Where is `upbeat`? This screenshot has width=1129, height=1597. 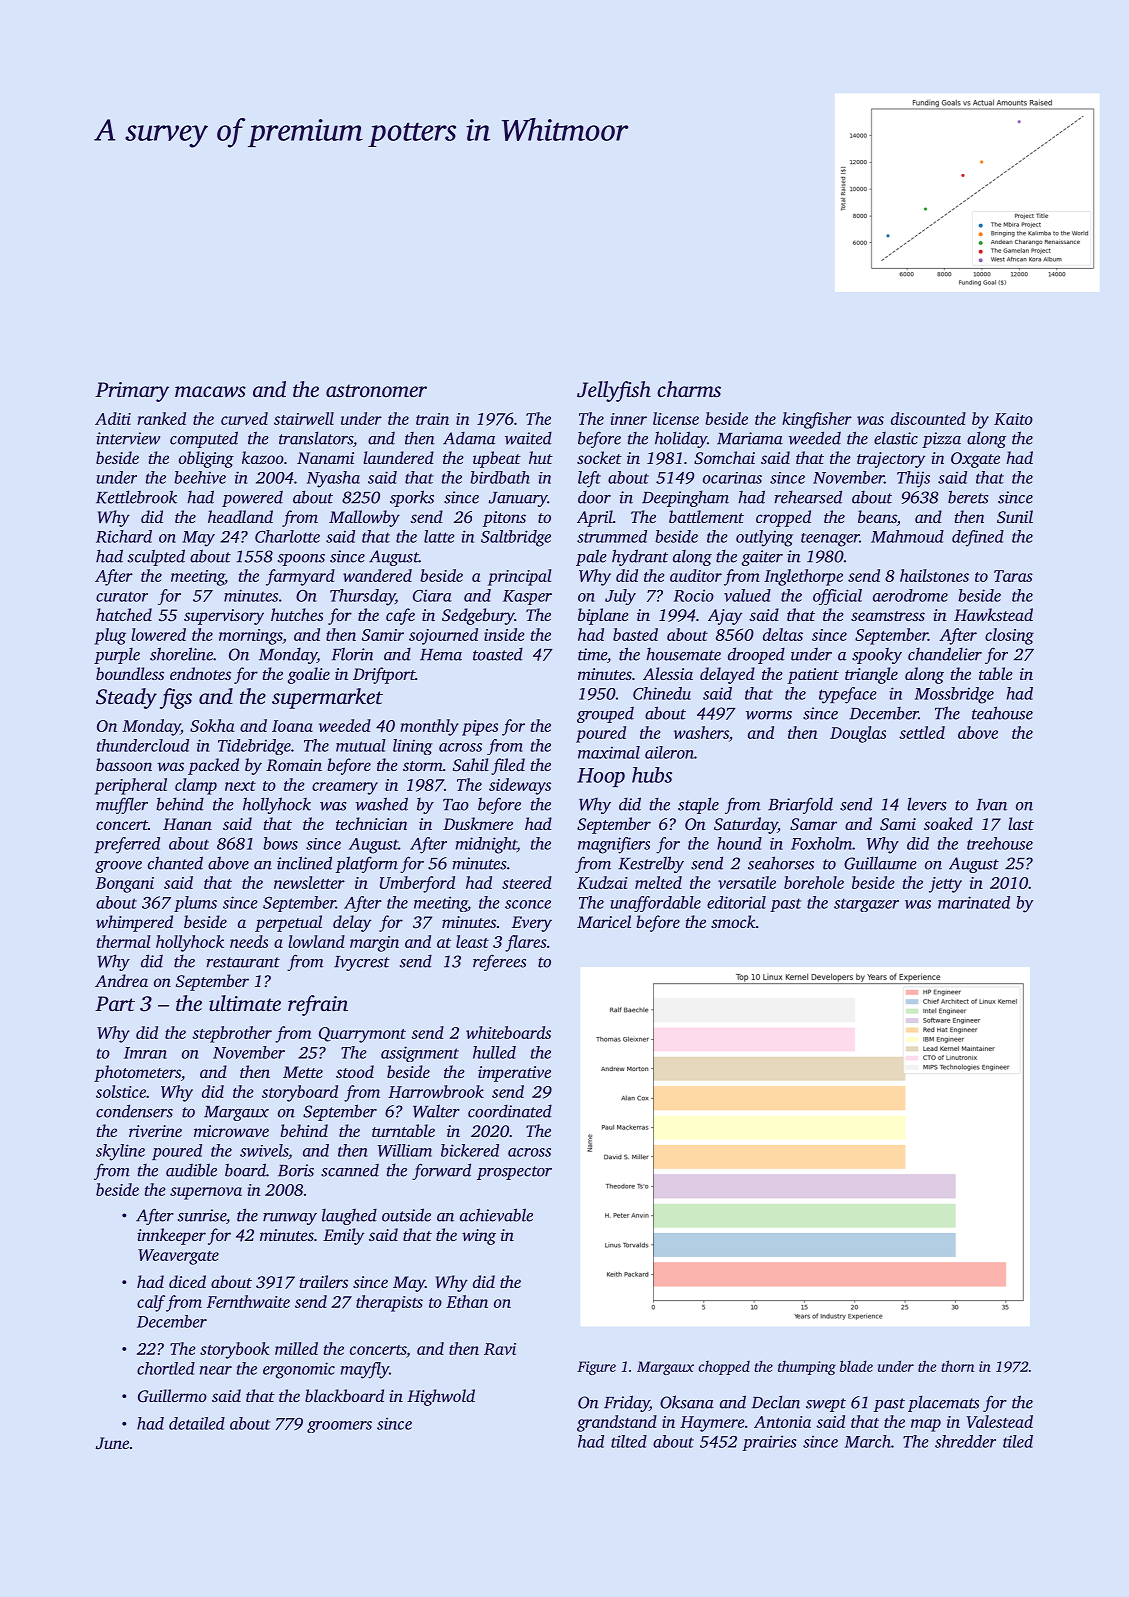
upbeat is located at coordinates (497, 459).
